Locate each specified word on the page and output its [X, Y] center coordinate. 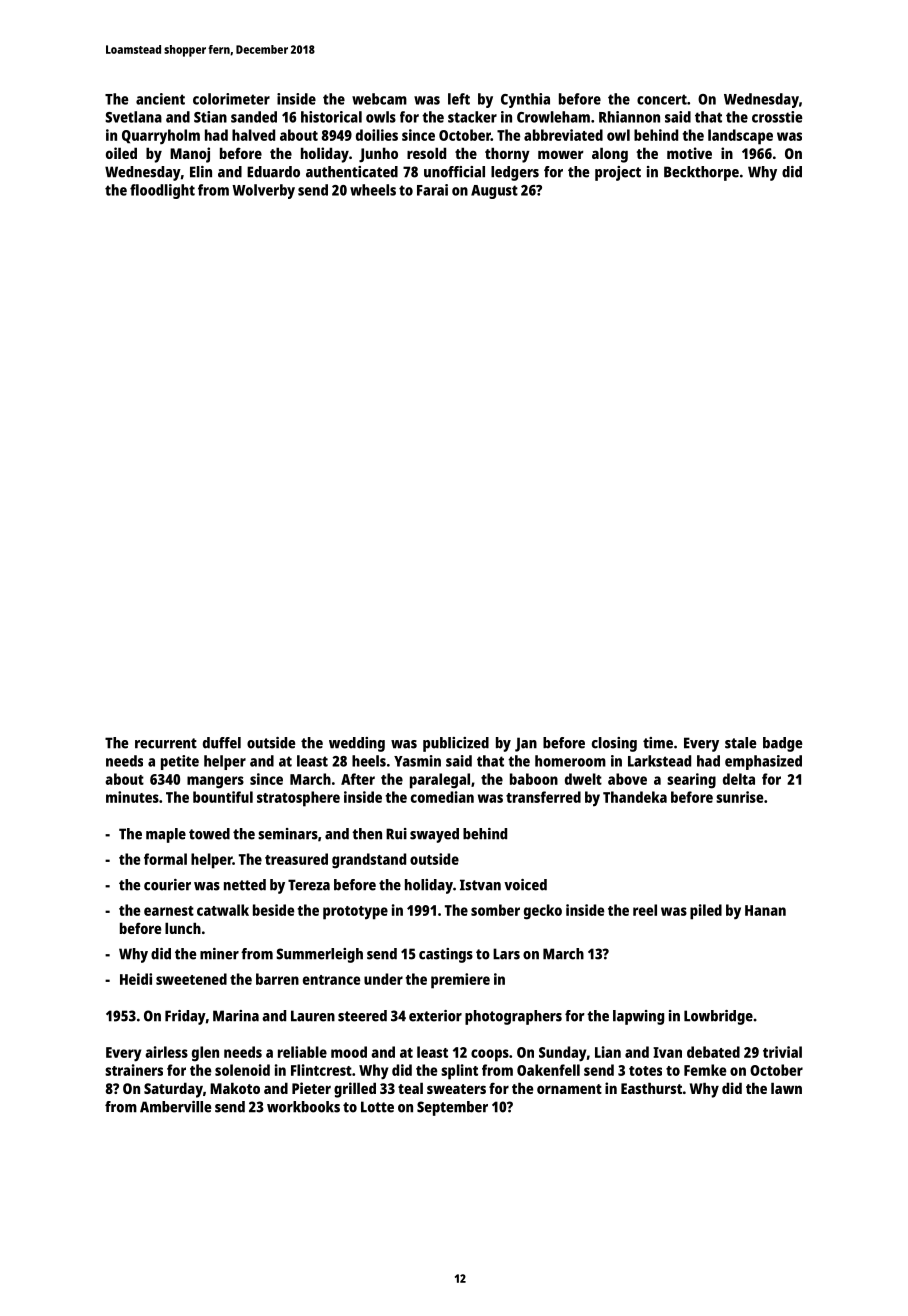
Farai [432, 190]
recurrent [166, 743]
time [658, 743]
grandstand [369, 861]
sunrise [739, 797]
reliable [302, 1052]
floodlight [162, 191]
